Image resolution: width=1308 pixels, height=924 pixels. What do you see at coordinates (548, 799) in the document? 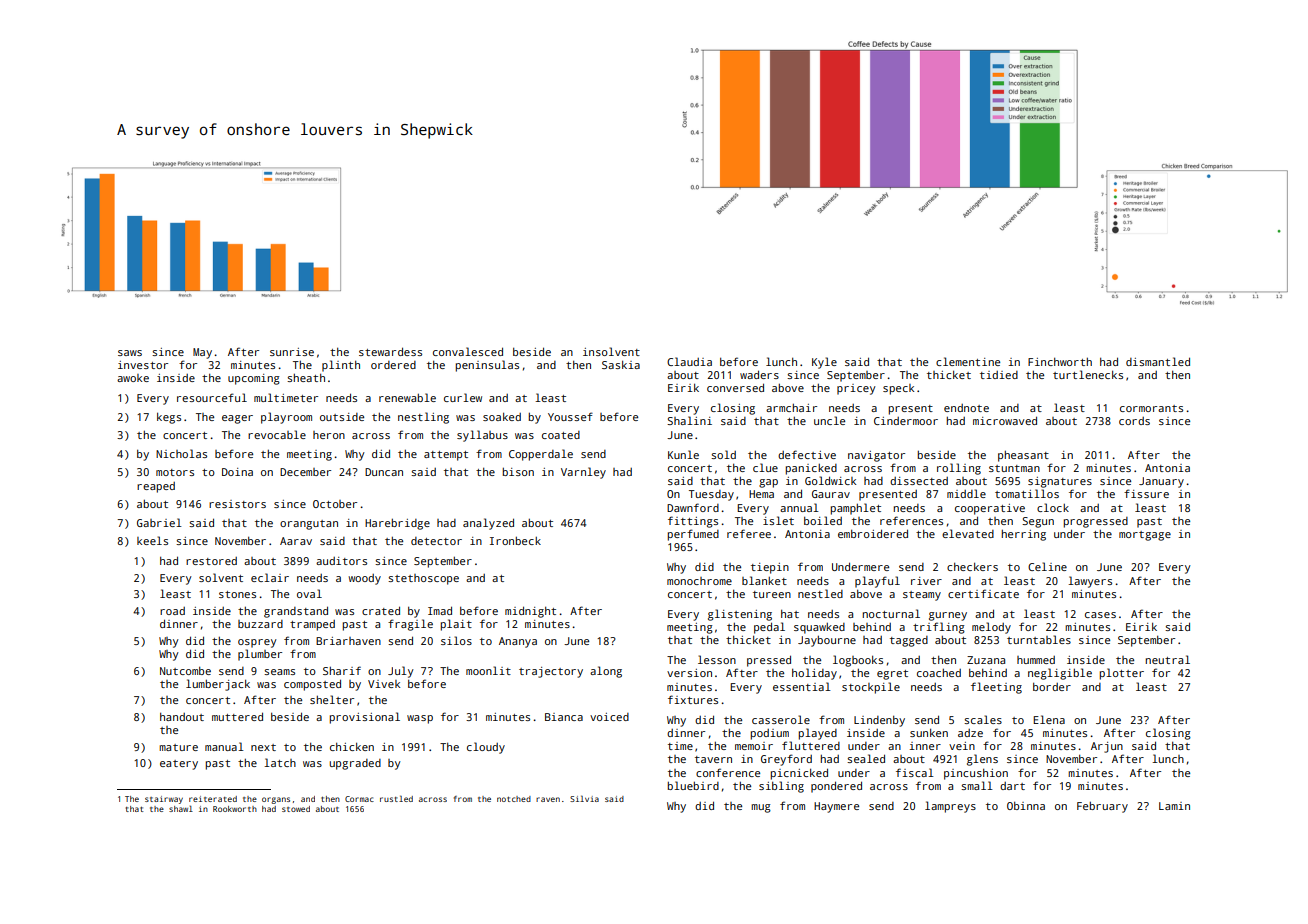
I see `raven` at bounding box center [548, 799].
